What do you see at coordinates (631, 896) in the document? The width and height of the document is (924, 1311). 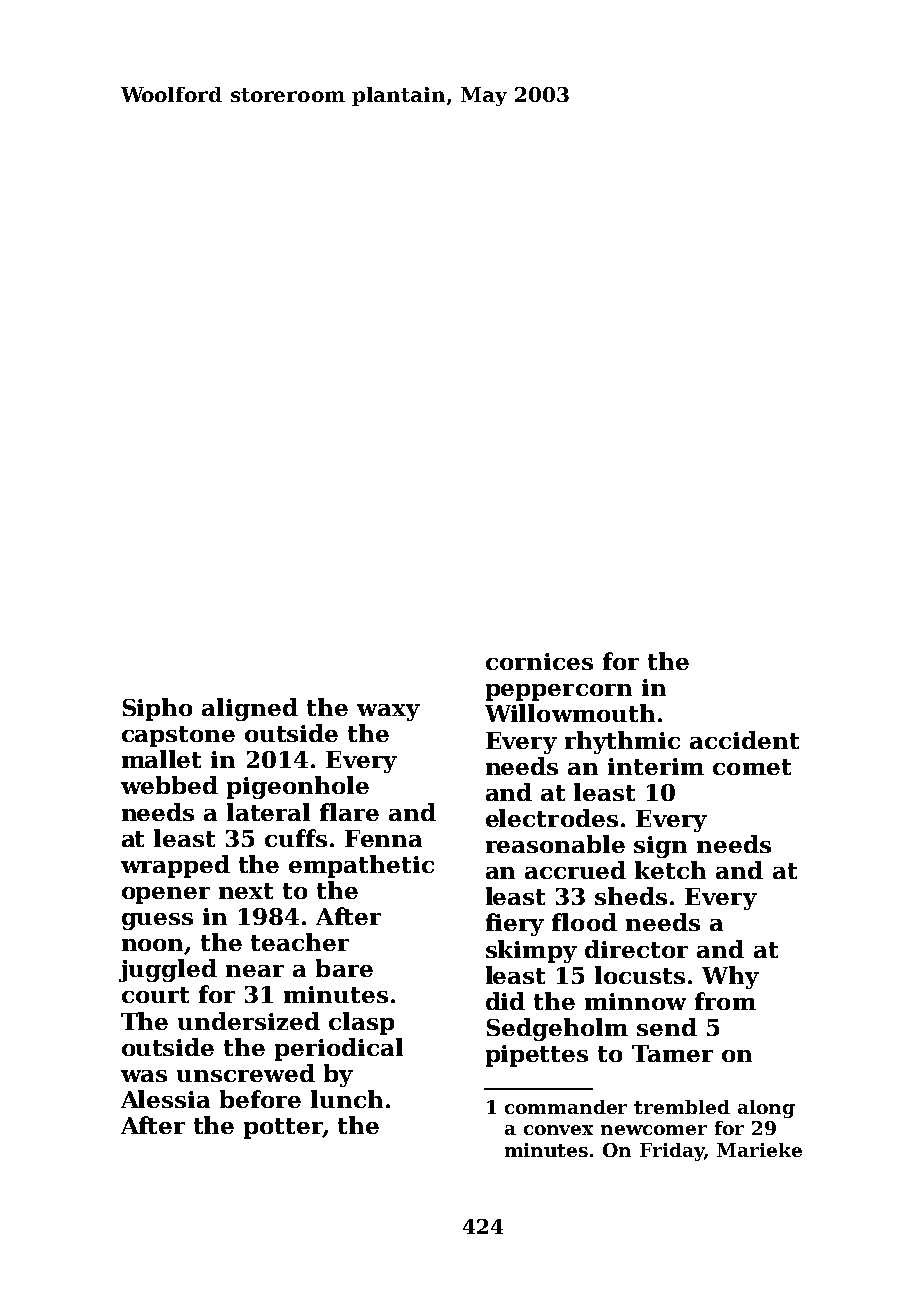 I see `sheds` at bounding box center [631, 896].
